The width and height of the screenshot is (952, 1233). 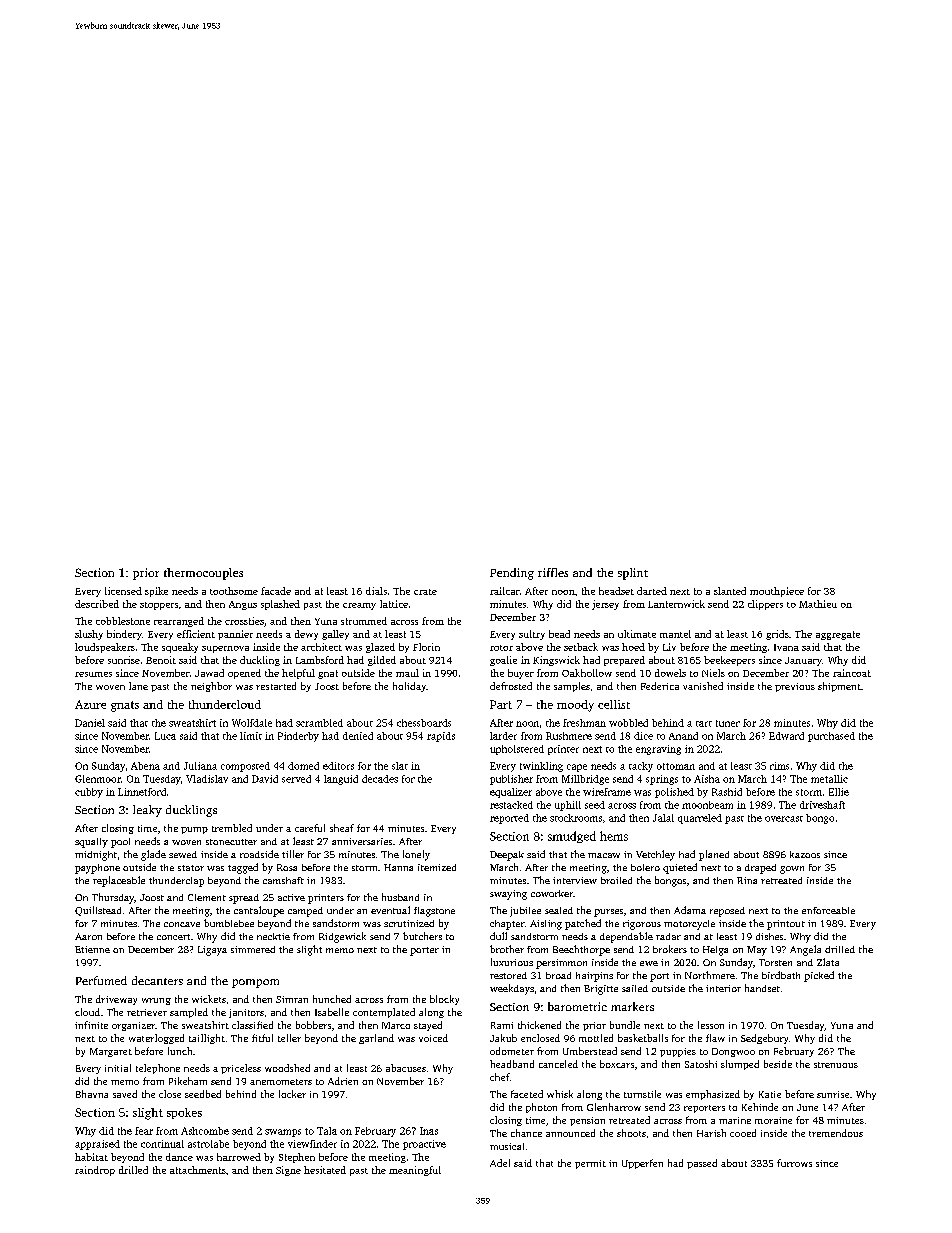 I want to click on mouthpiece, so click(x=777, y=592).
